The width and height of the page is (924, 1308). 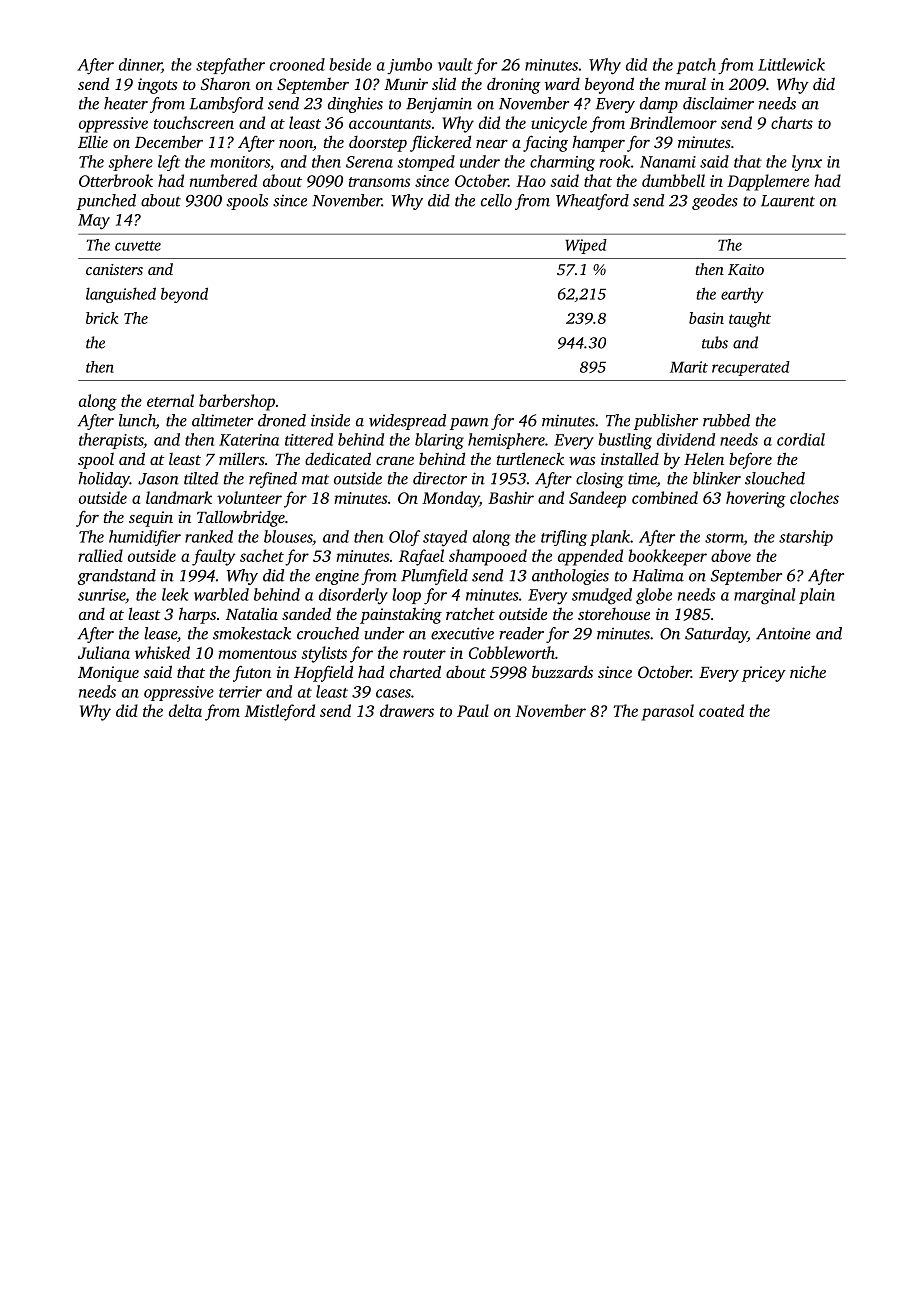 What do you see at coordinates (654, 596) in the page?
I see `globe` at bounding box center [654, 596].
